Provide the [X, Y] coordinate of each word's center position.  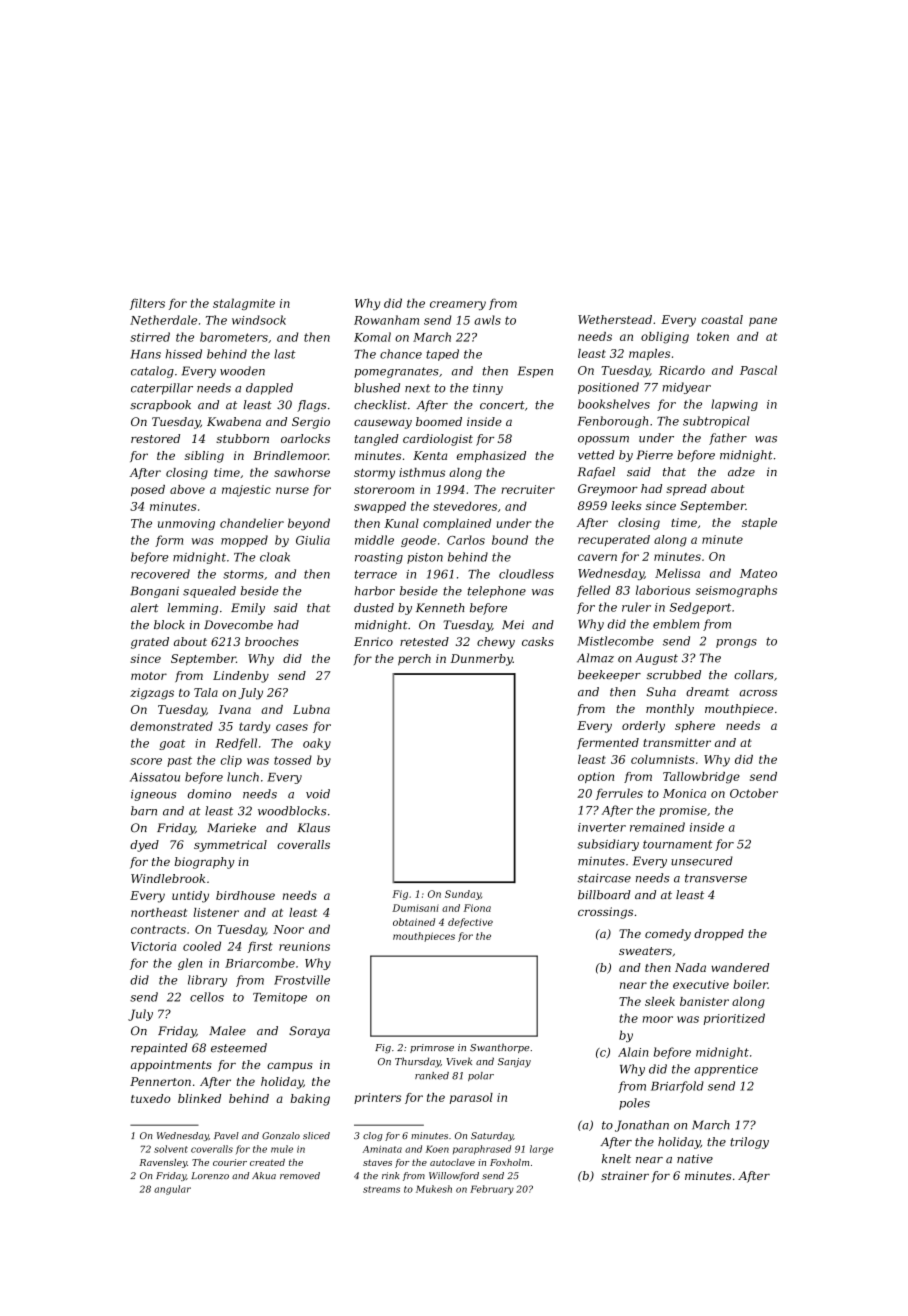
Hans [145, 354]
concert [502, 405]
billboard [604, 895]
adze [741, 472]
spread [686, 490]
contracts [158, 929]
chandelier [252, 523]
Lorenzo [210, 1176]
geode [418, 541]
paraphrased [482, 1150]
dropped [719, 935]
